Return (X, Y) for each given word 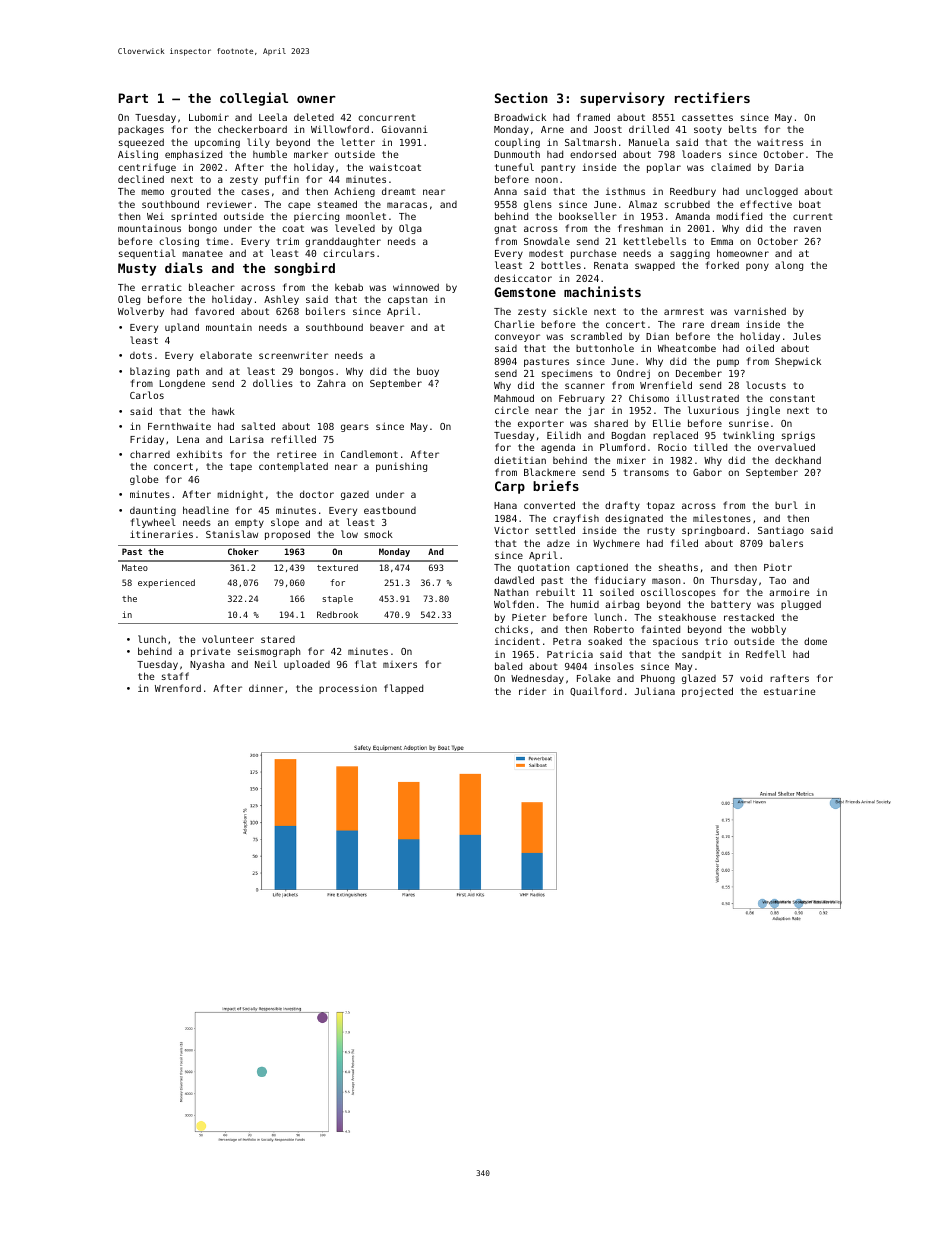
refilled (293, 439)
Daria (789, 167)
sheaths (678, 567)
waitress (780, 142)
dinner (266, 688)
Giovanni (405, 129)
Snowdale (547, 241)
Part (133, 98)
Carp (510, 487)
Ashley (281, 300)
